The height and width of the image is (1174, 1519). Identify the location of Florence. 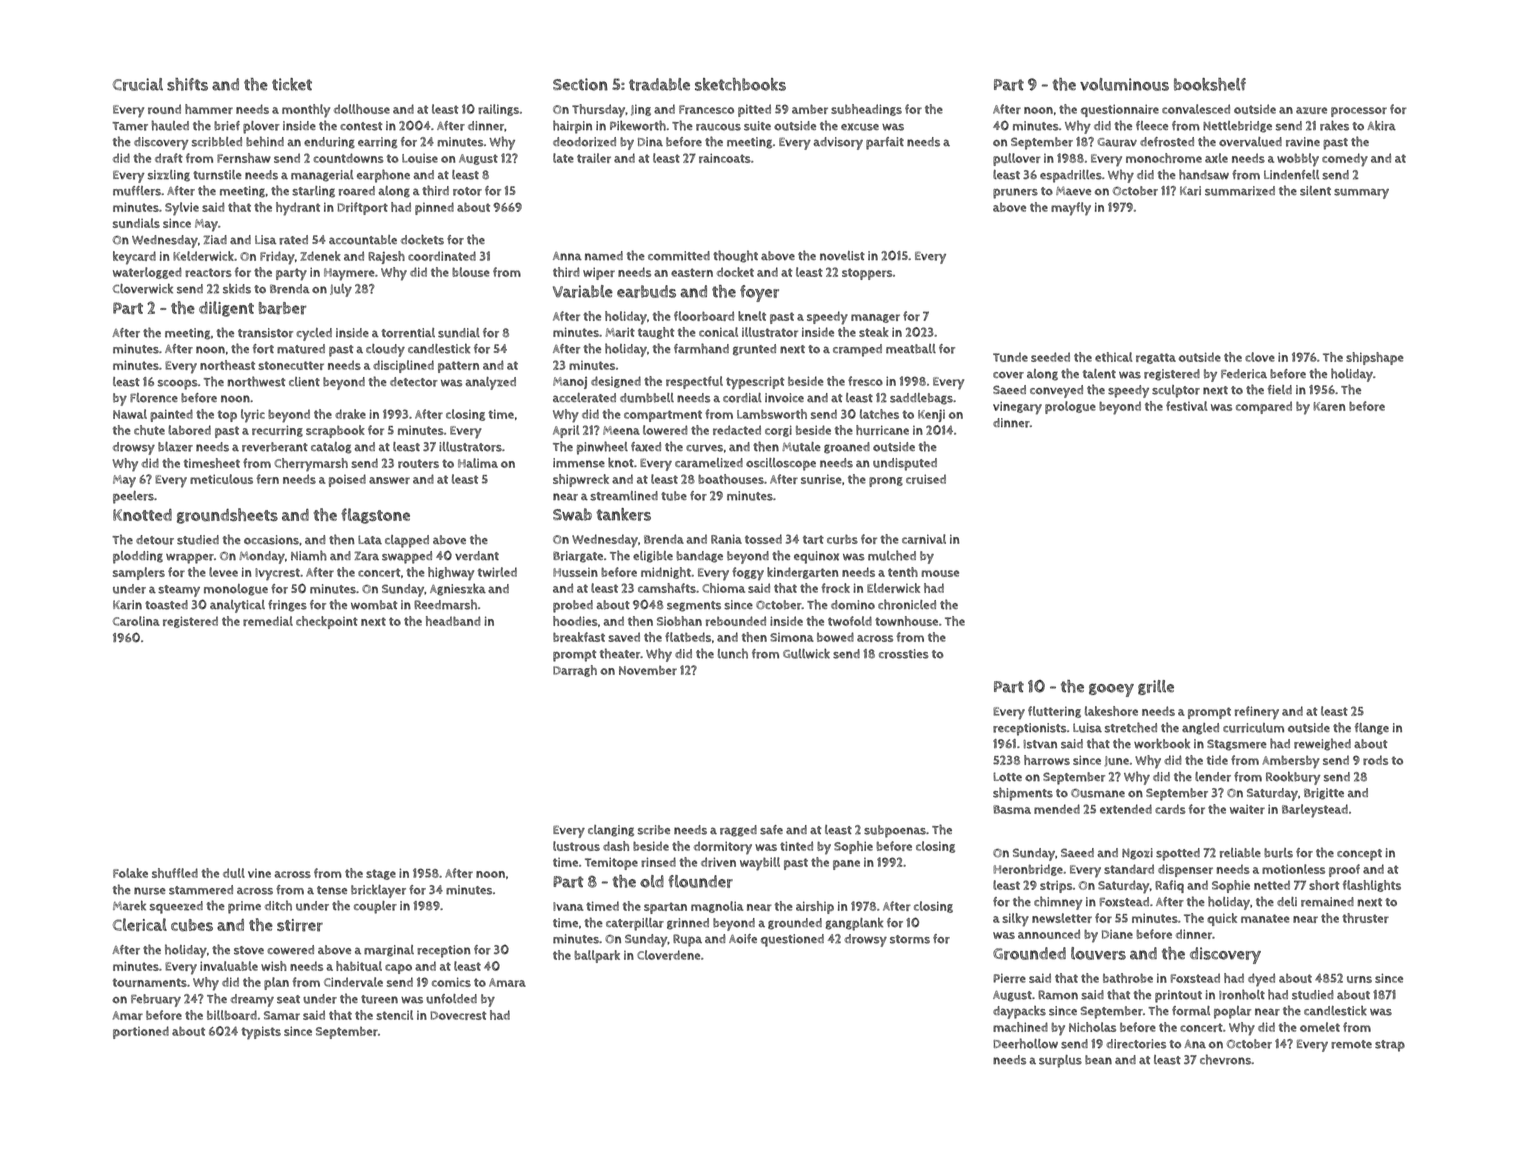
(154, 398).
